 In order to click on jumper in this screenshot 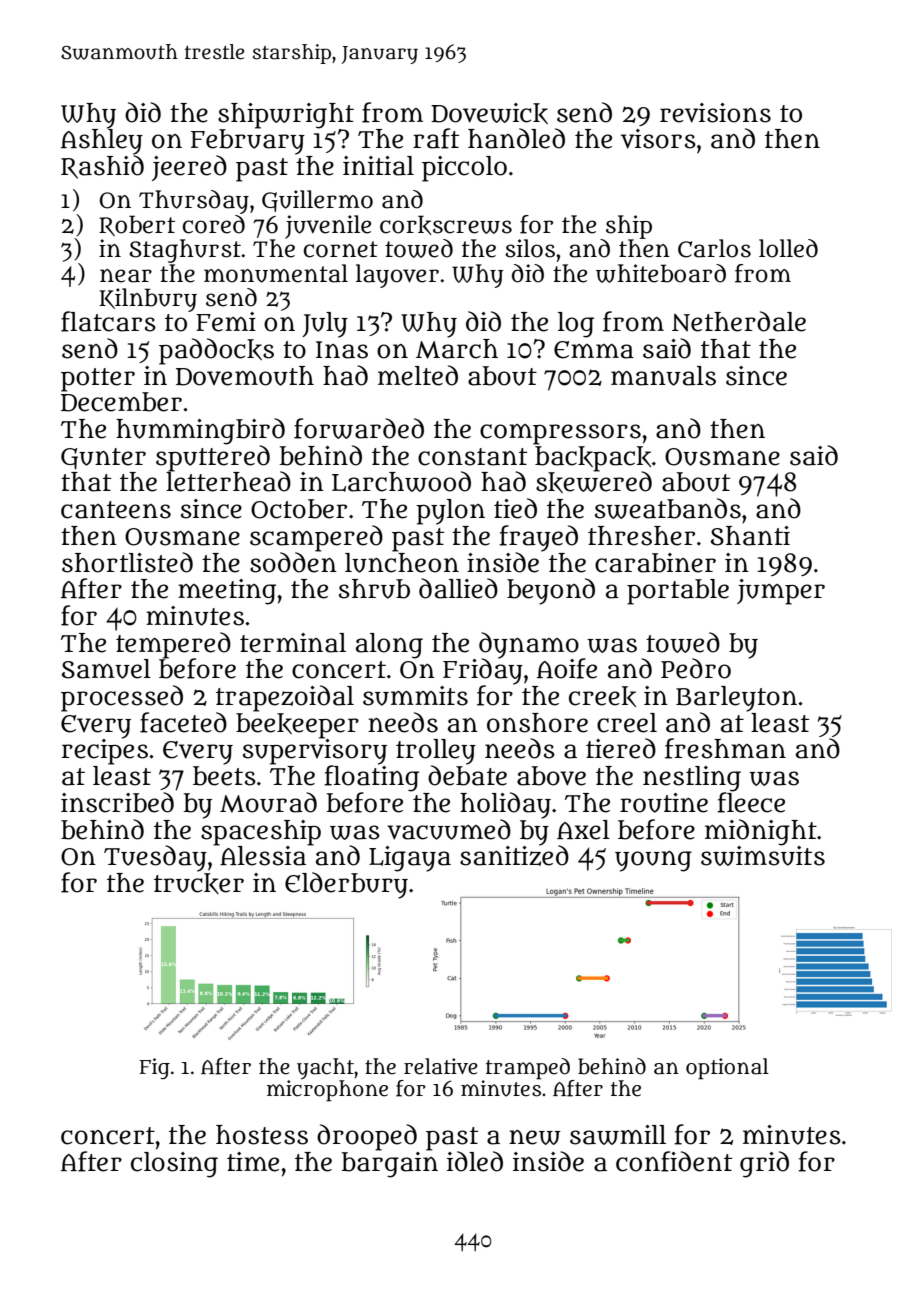, I will do `click(781, 592)`.
